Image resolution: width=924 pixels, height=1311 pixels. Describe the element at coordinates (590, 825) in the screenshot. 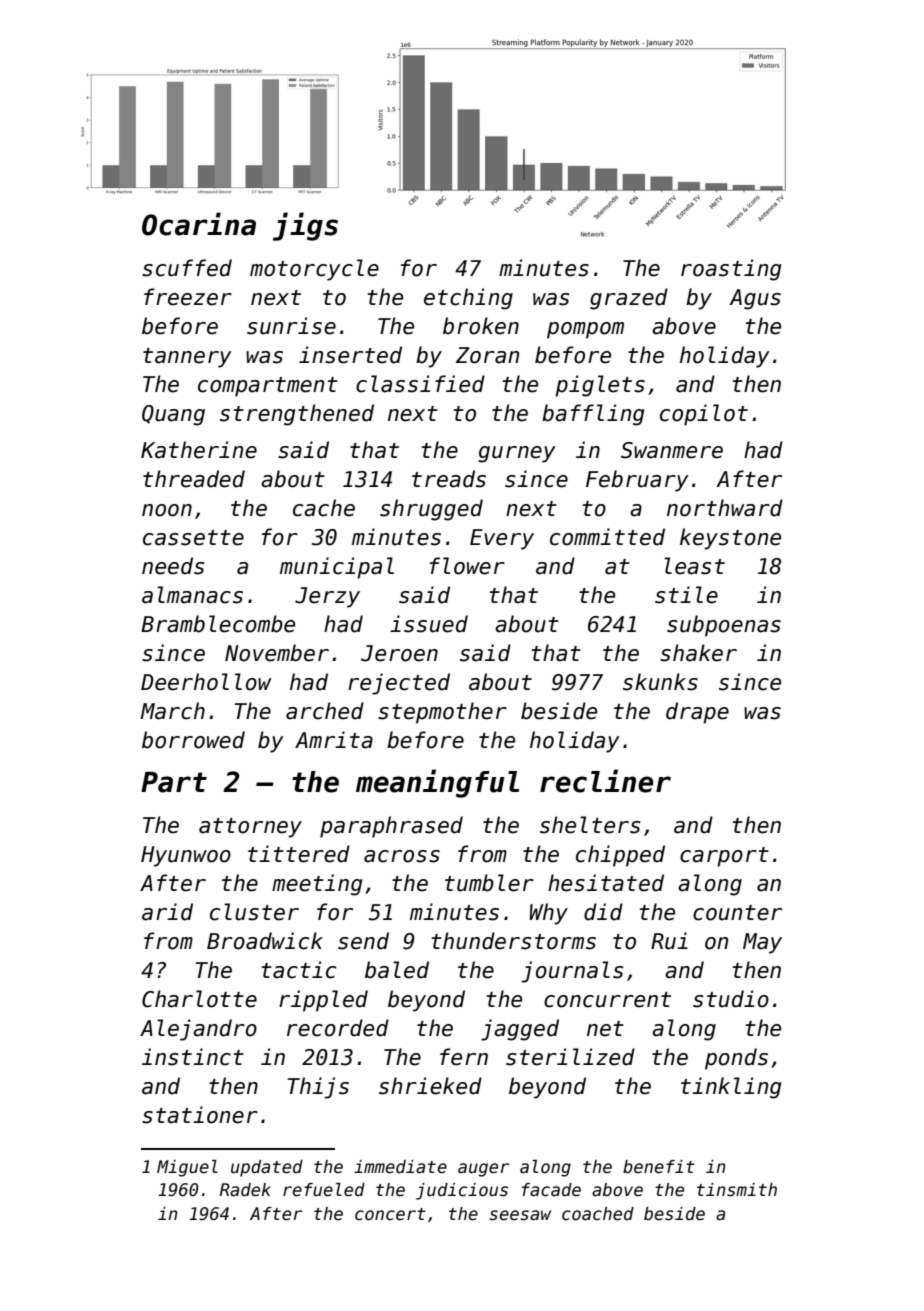

I see `shelters` at that location.
